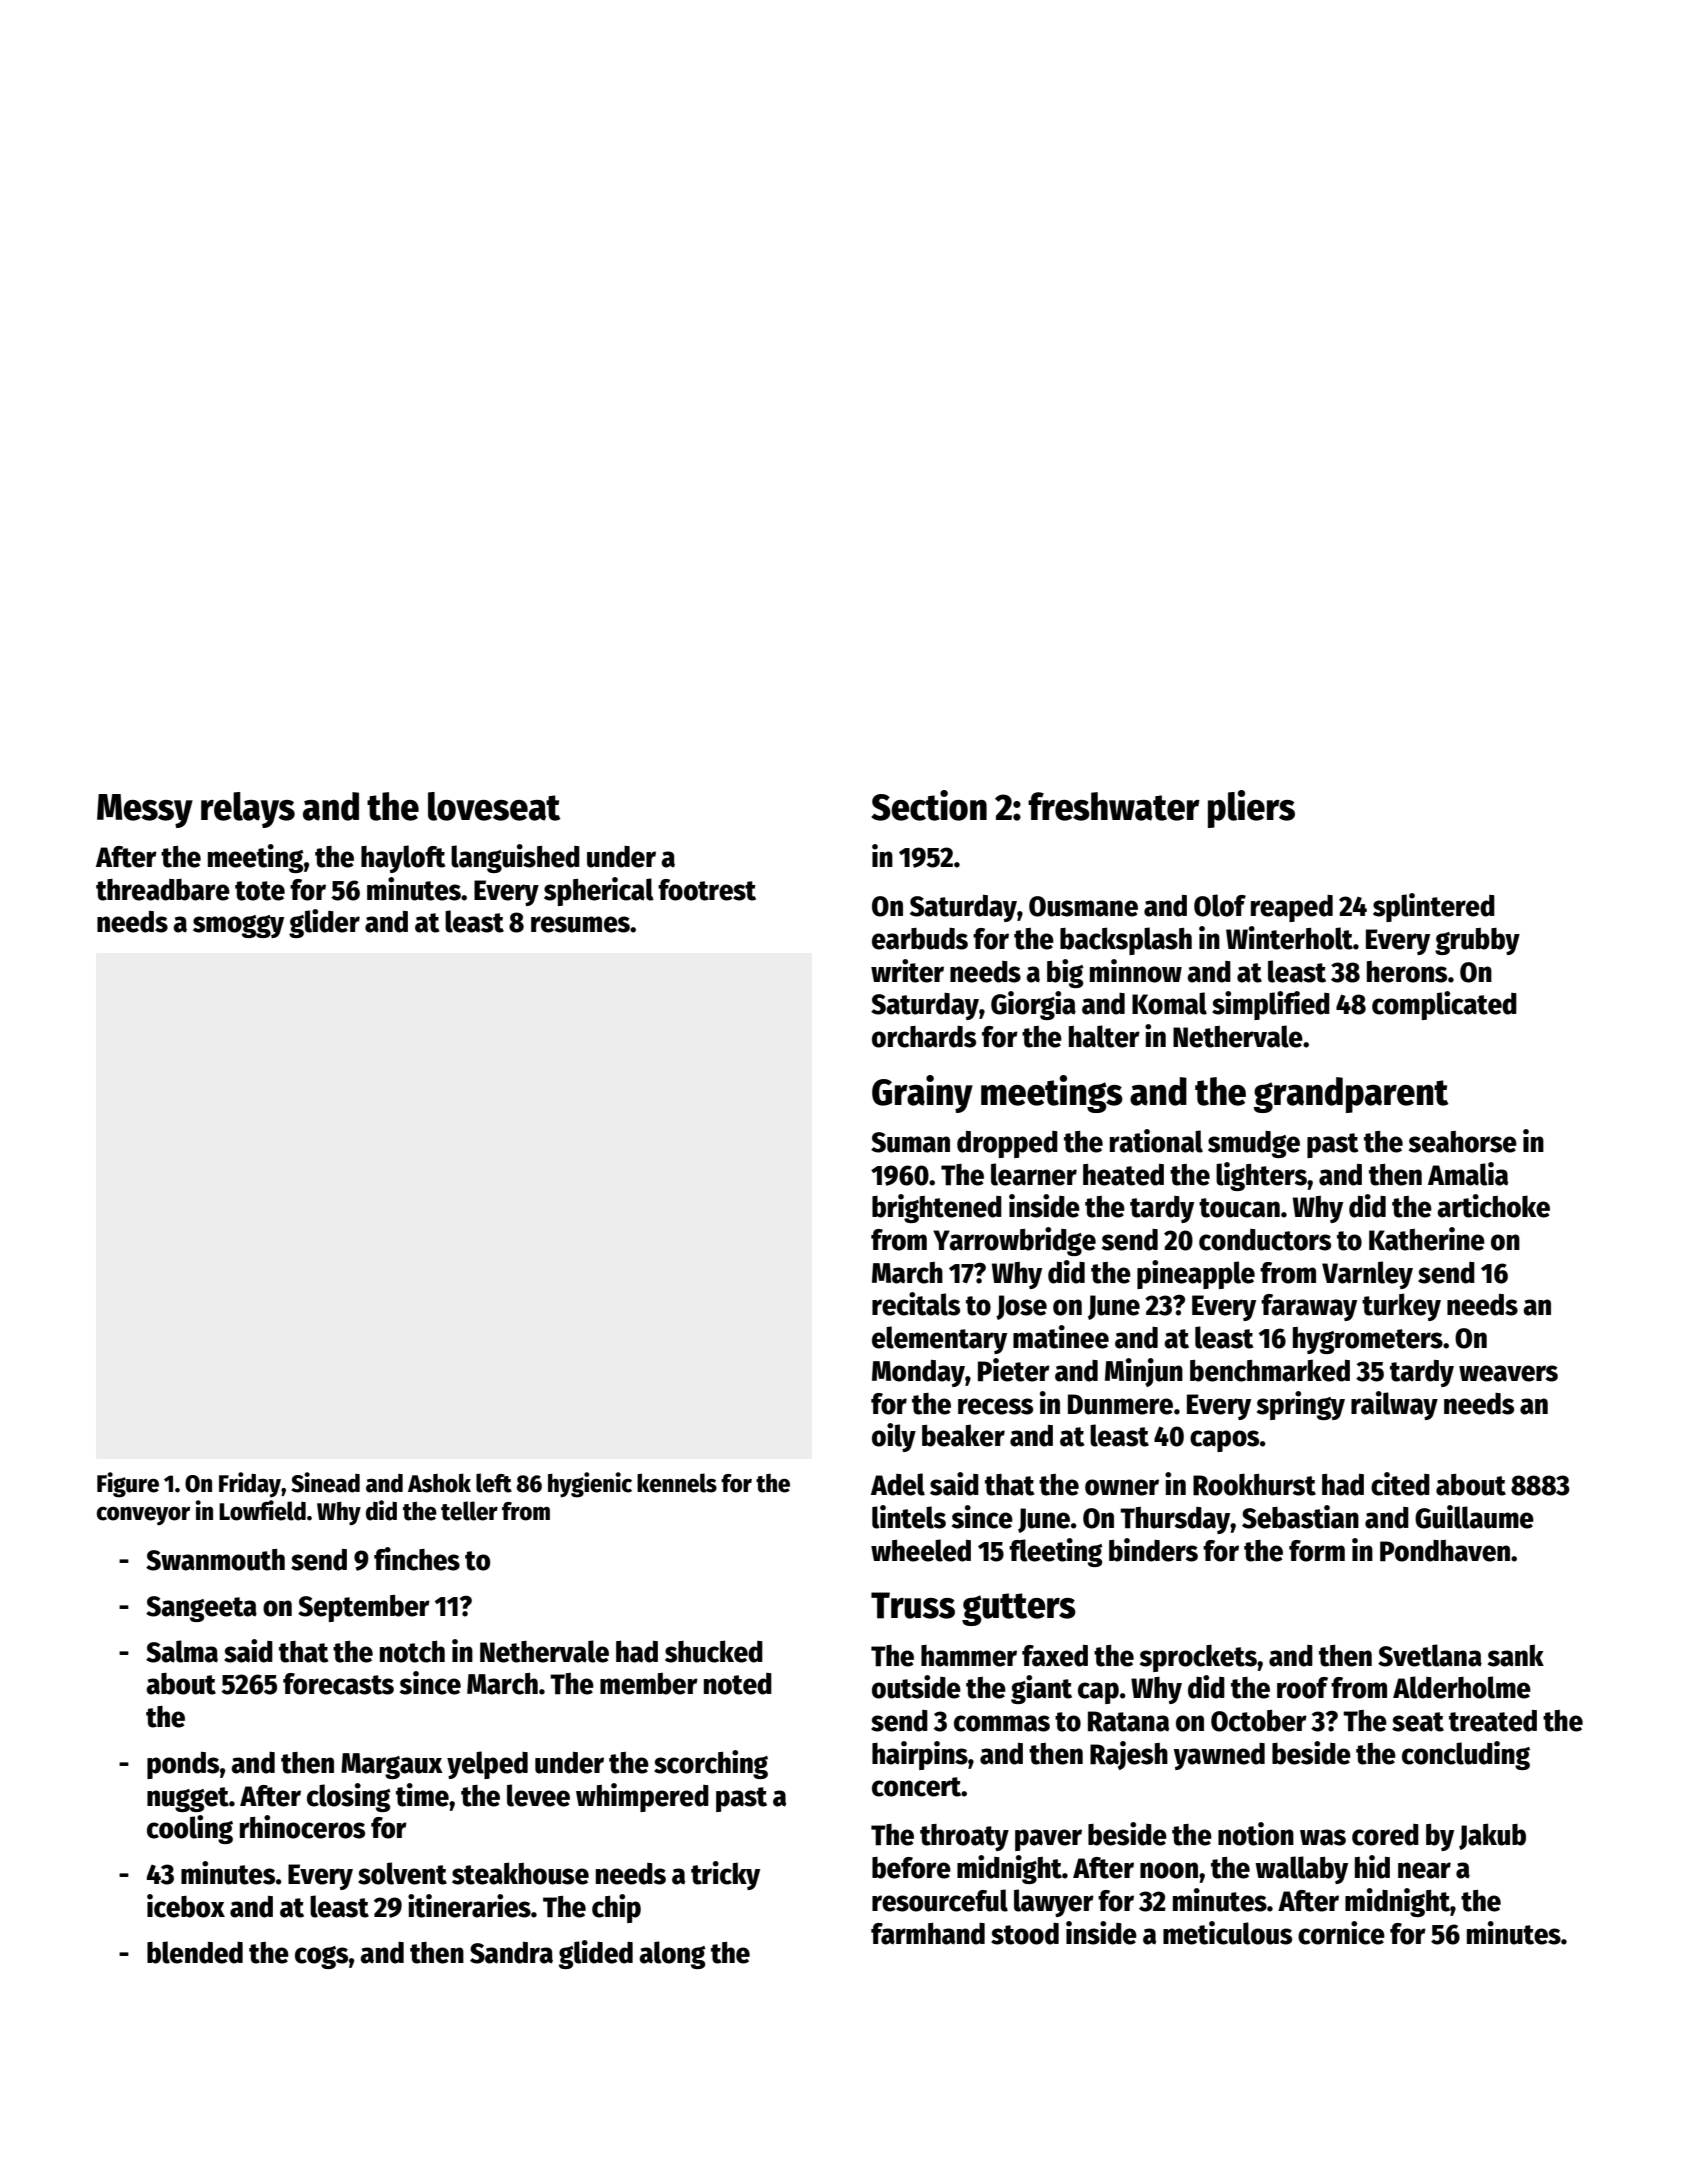  I want to click on Grainy, so click(922, 1094).
